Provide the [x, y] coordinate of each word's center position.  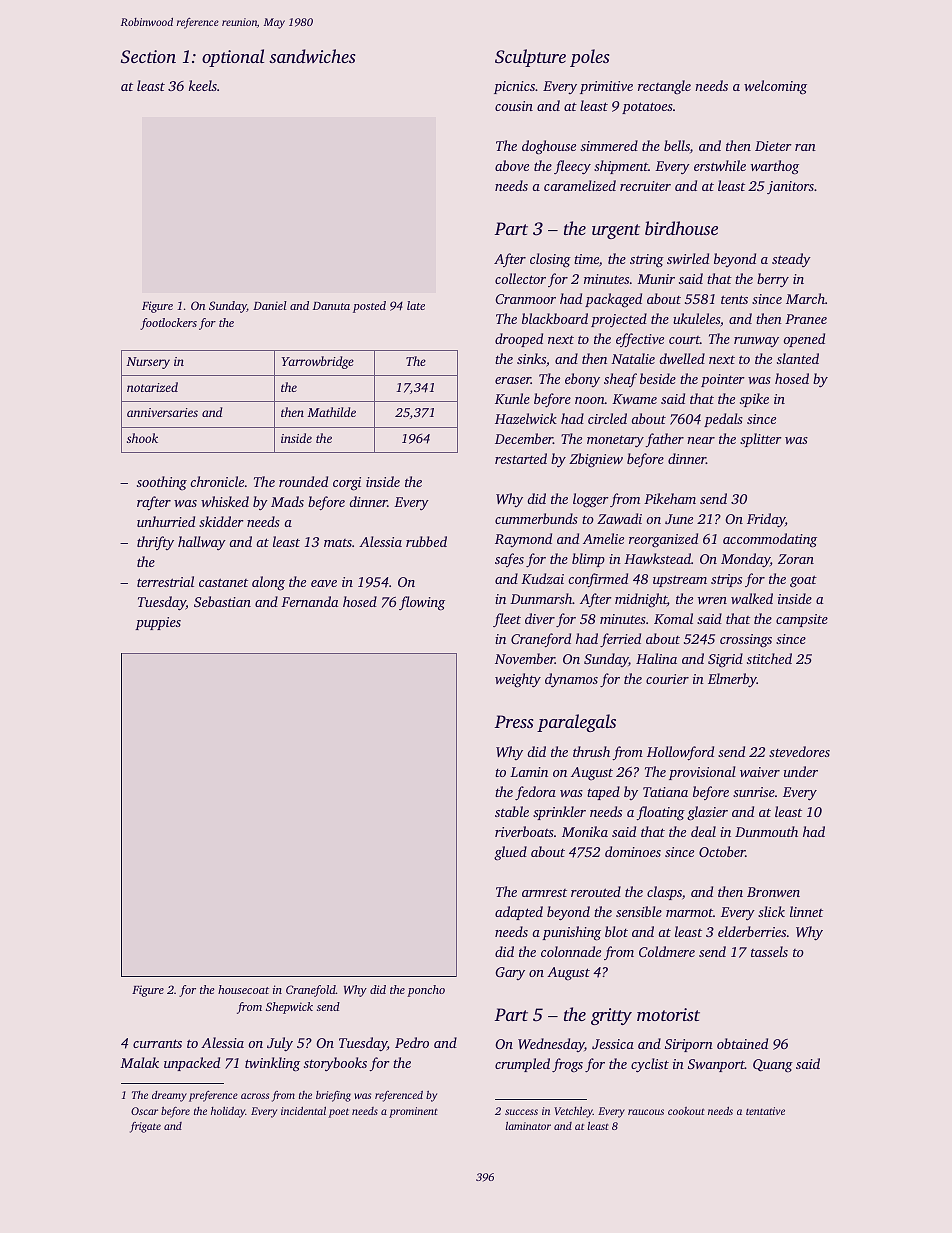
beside [658, 378]
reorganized [663, 540]
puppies [158, 623]
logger [591, 500]
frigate [145, 1127]
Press [514, 721]
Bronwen [773, 892]
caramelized [580, 185]
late [416, 305]
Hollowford [680, 753]
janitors [790, 187]
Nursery [148, 363]
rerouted [596, 891]
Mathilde [331, 412]
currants [157, 1043]
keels [203, 85]
